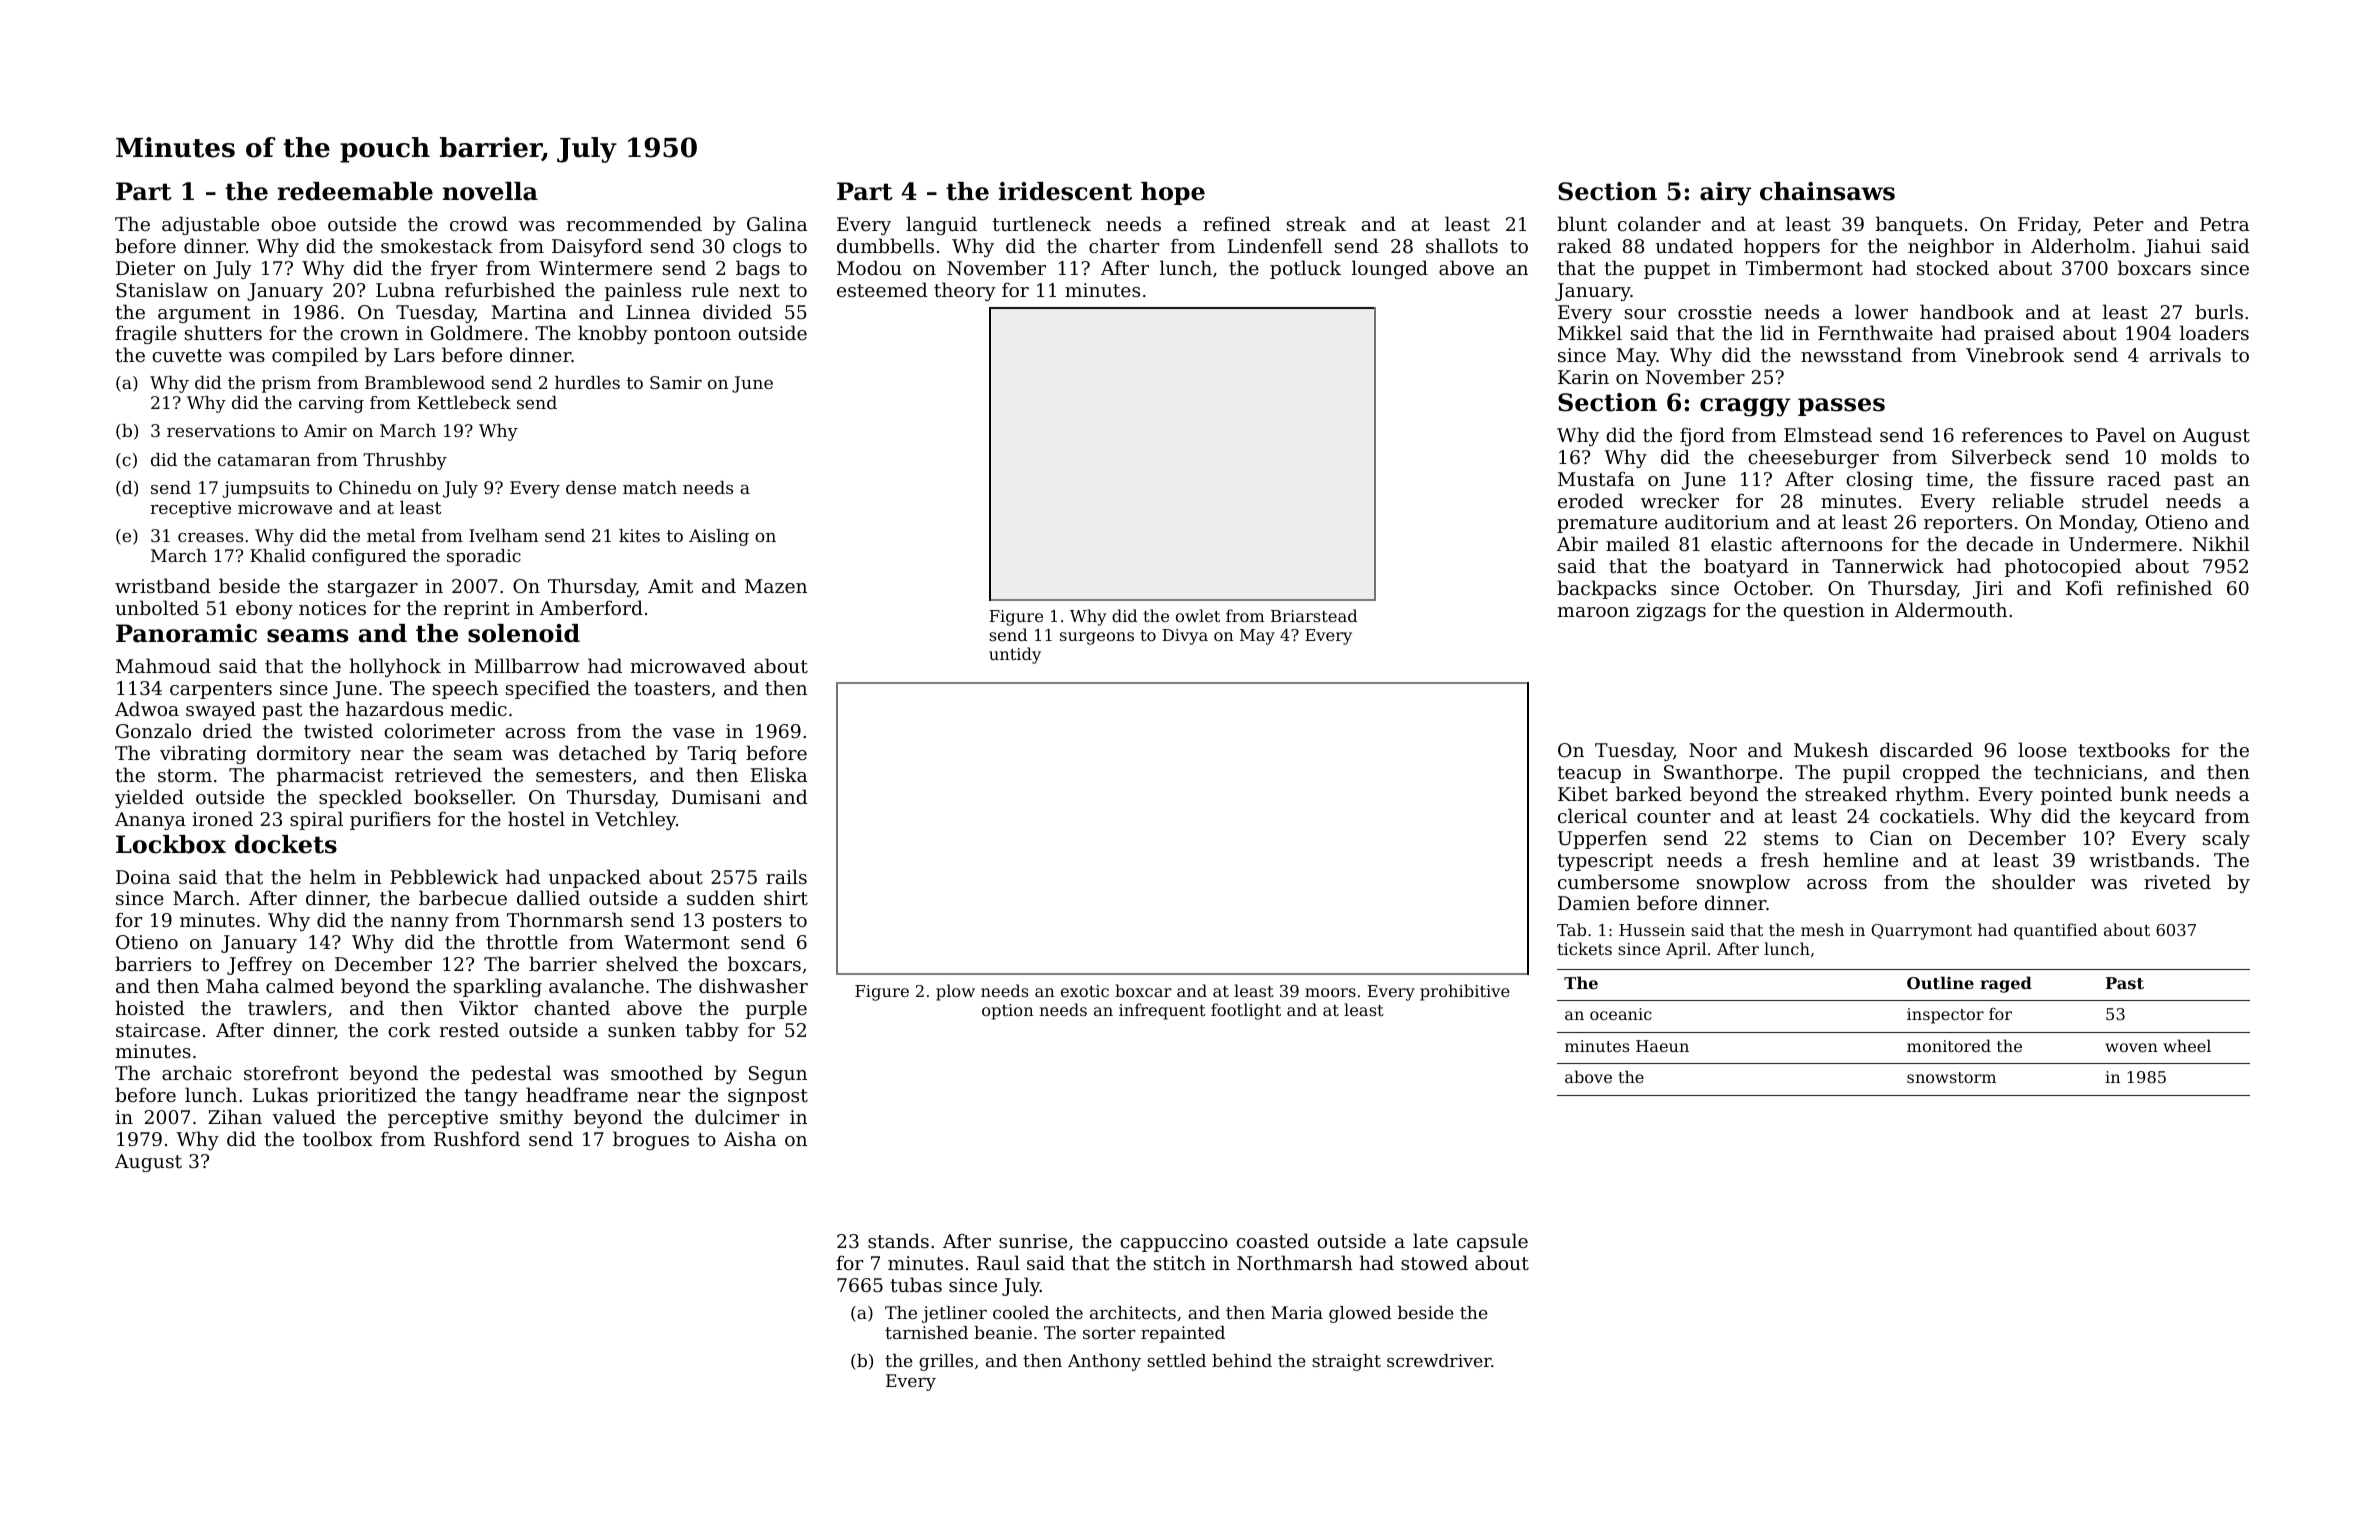 This screenshot has width=2365, height=1530. Describe the element at coordinates (946, 1362) in the screenshot. I see `grilles` at that location.
